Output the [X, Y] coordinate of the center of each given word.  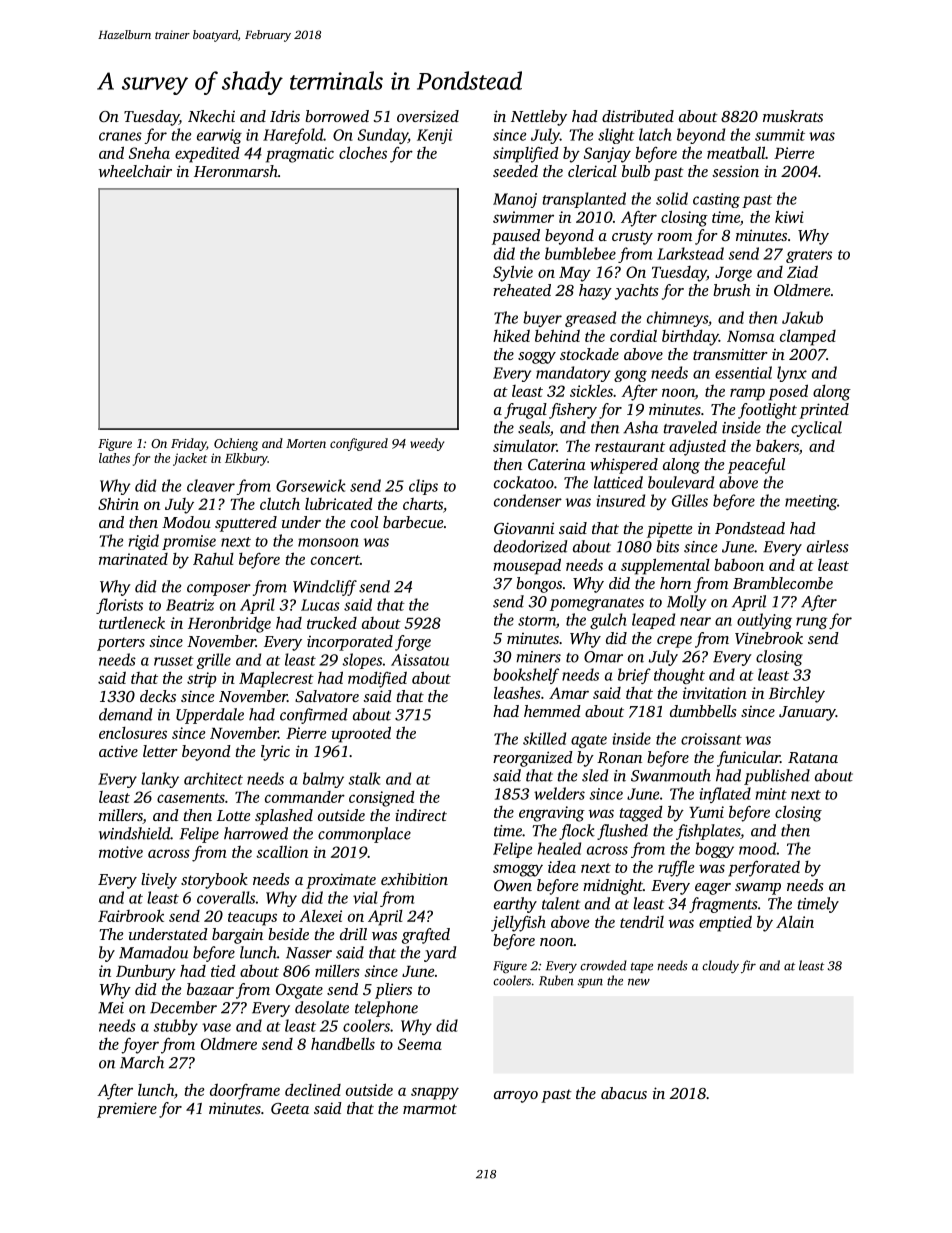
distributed [638, 116]
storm [537, 621]
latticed [618, 482]
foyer [140, 1046]
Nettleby [539, 118]
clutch [280, 503]
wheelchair [135, 171]
